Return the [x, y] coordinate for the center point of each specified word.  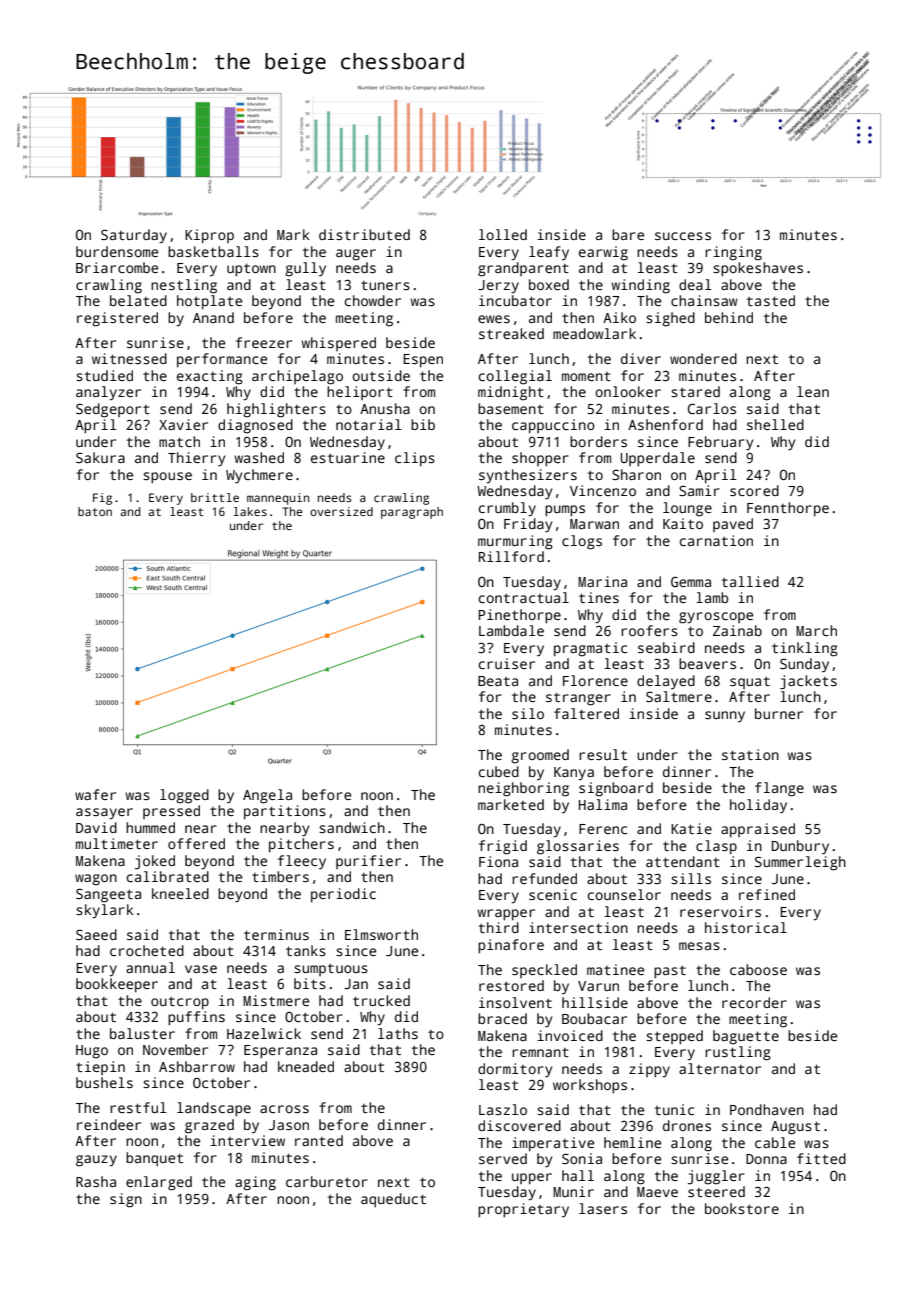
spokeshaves [758, 269]
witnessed [129, 358]
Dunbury [800, 847]
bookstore [742, 1208]
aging [255, 1183]
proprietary [523, 1210]
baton [95, 511]
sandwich [352, 827]
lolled [503, 234]
